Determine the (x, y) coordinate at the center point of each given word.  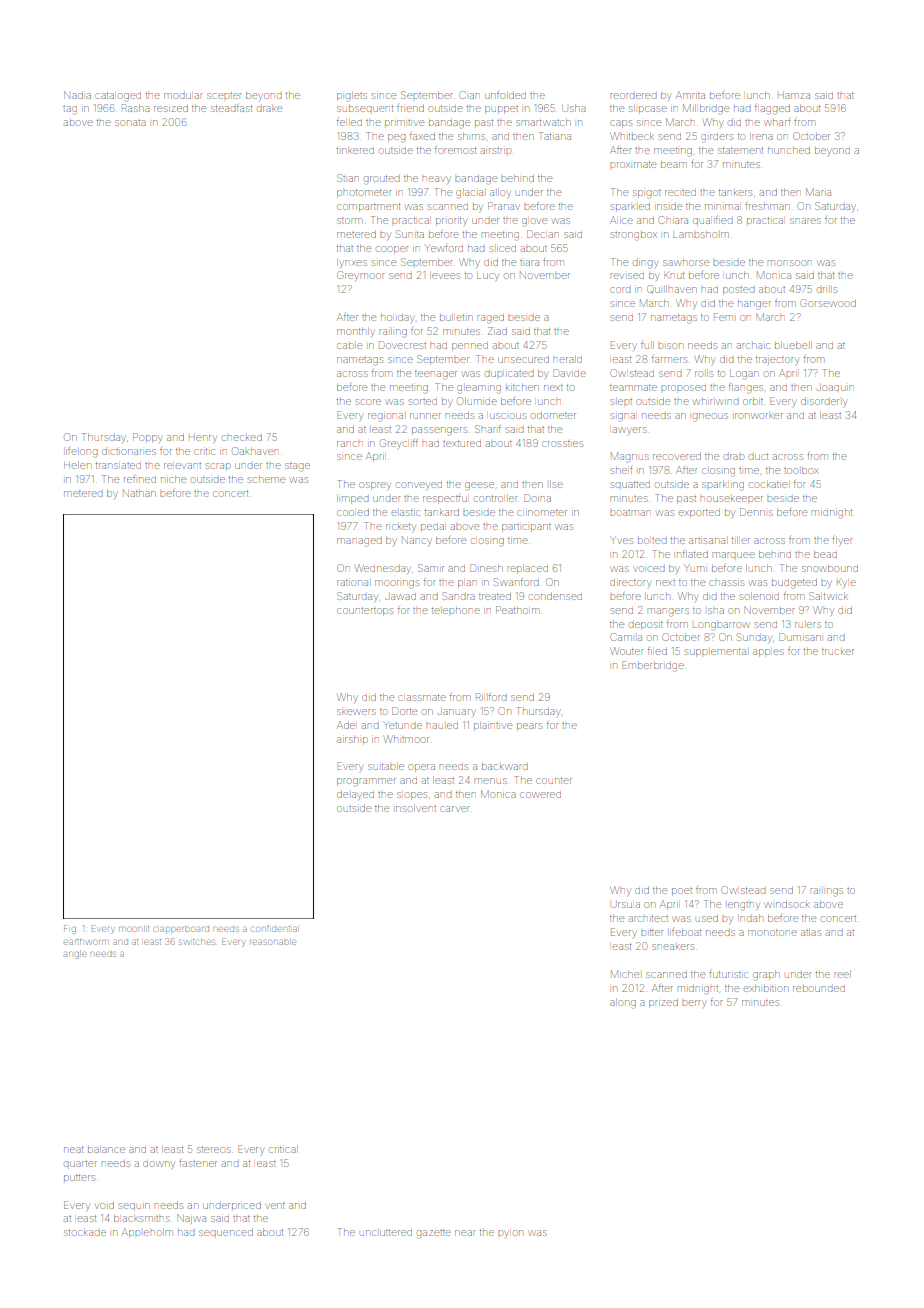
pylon (510, 1233)
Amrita (690, 95)
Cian (469, 95)
